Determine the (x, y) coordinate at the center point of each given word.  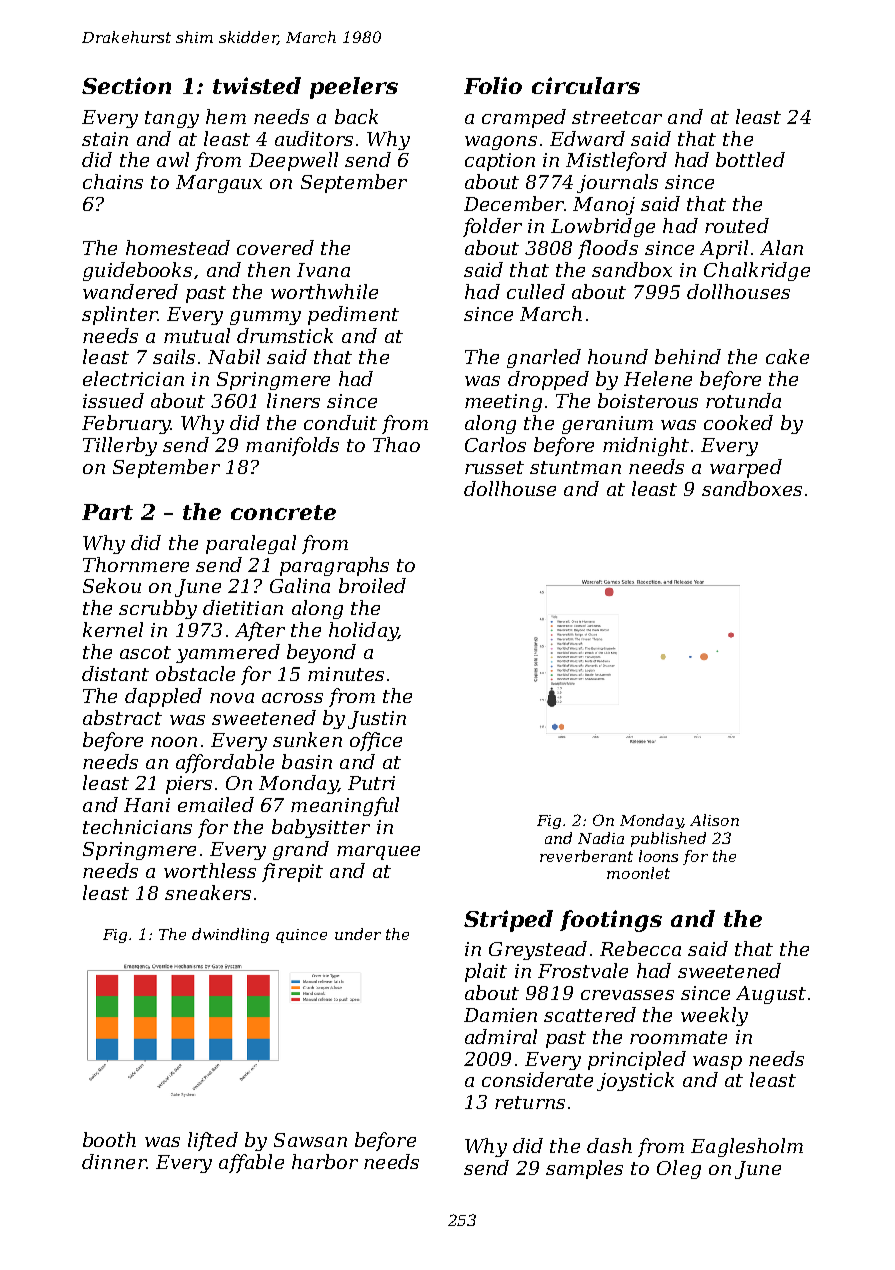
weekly (714, 1016)
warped (746, 468)
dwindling (230, 935)
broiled (372, 585)
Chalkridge (757, 271)
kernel (113, 629)
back (356, 116)
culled (536, 291)
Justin (377, 720)
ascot (145, 652)
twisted (257, 85)
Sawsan (310, 1140)
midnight (646, 446)
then (269, 269)
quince (301, 936)
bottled (750, 159)
